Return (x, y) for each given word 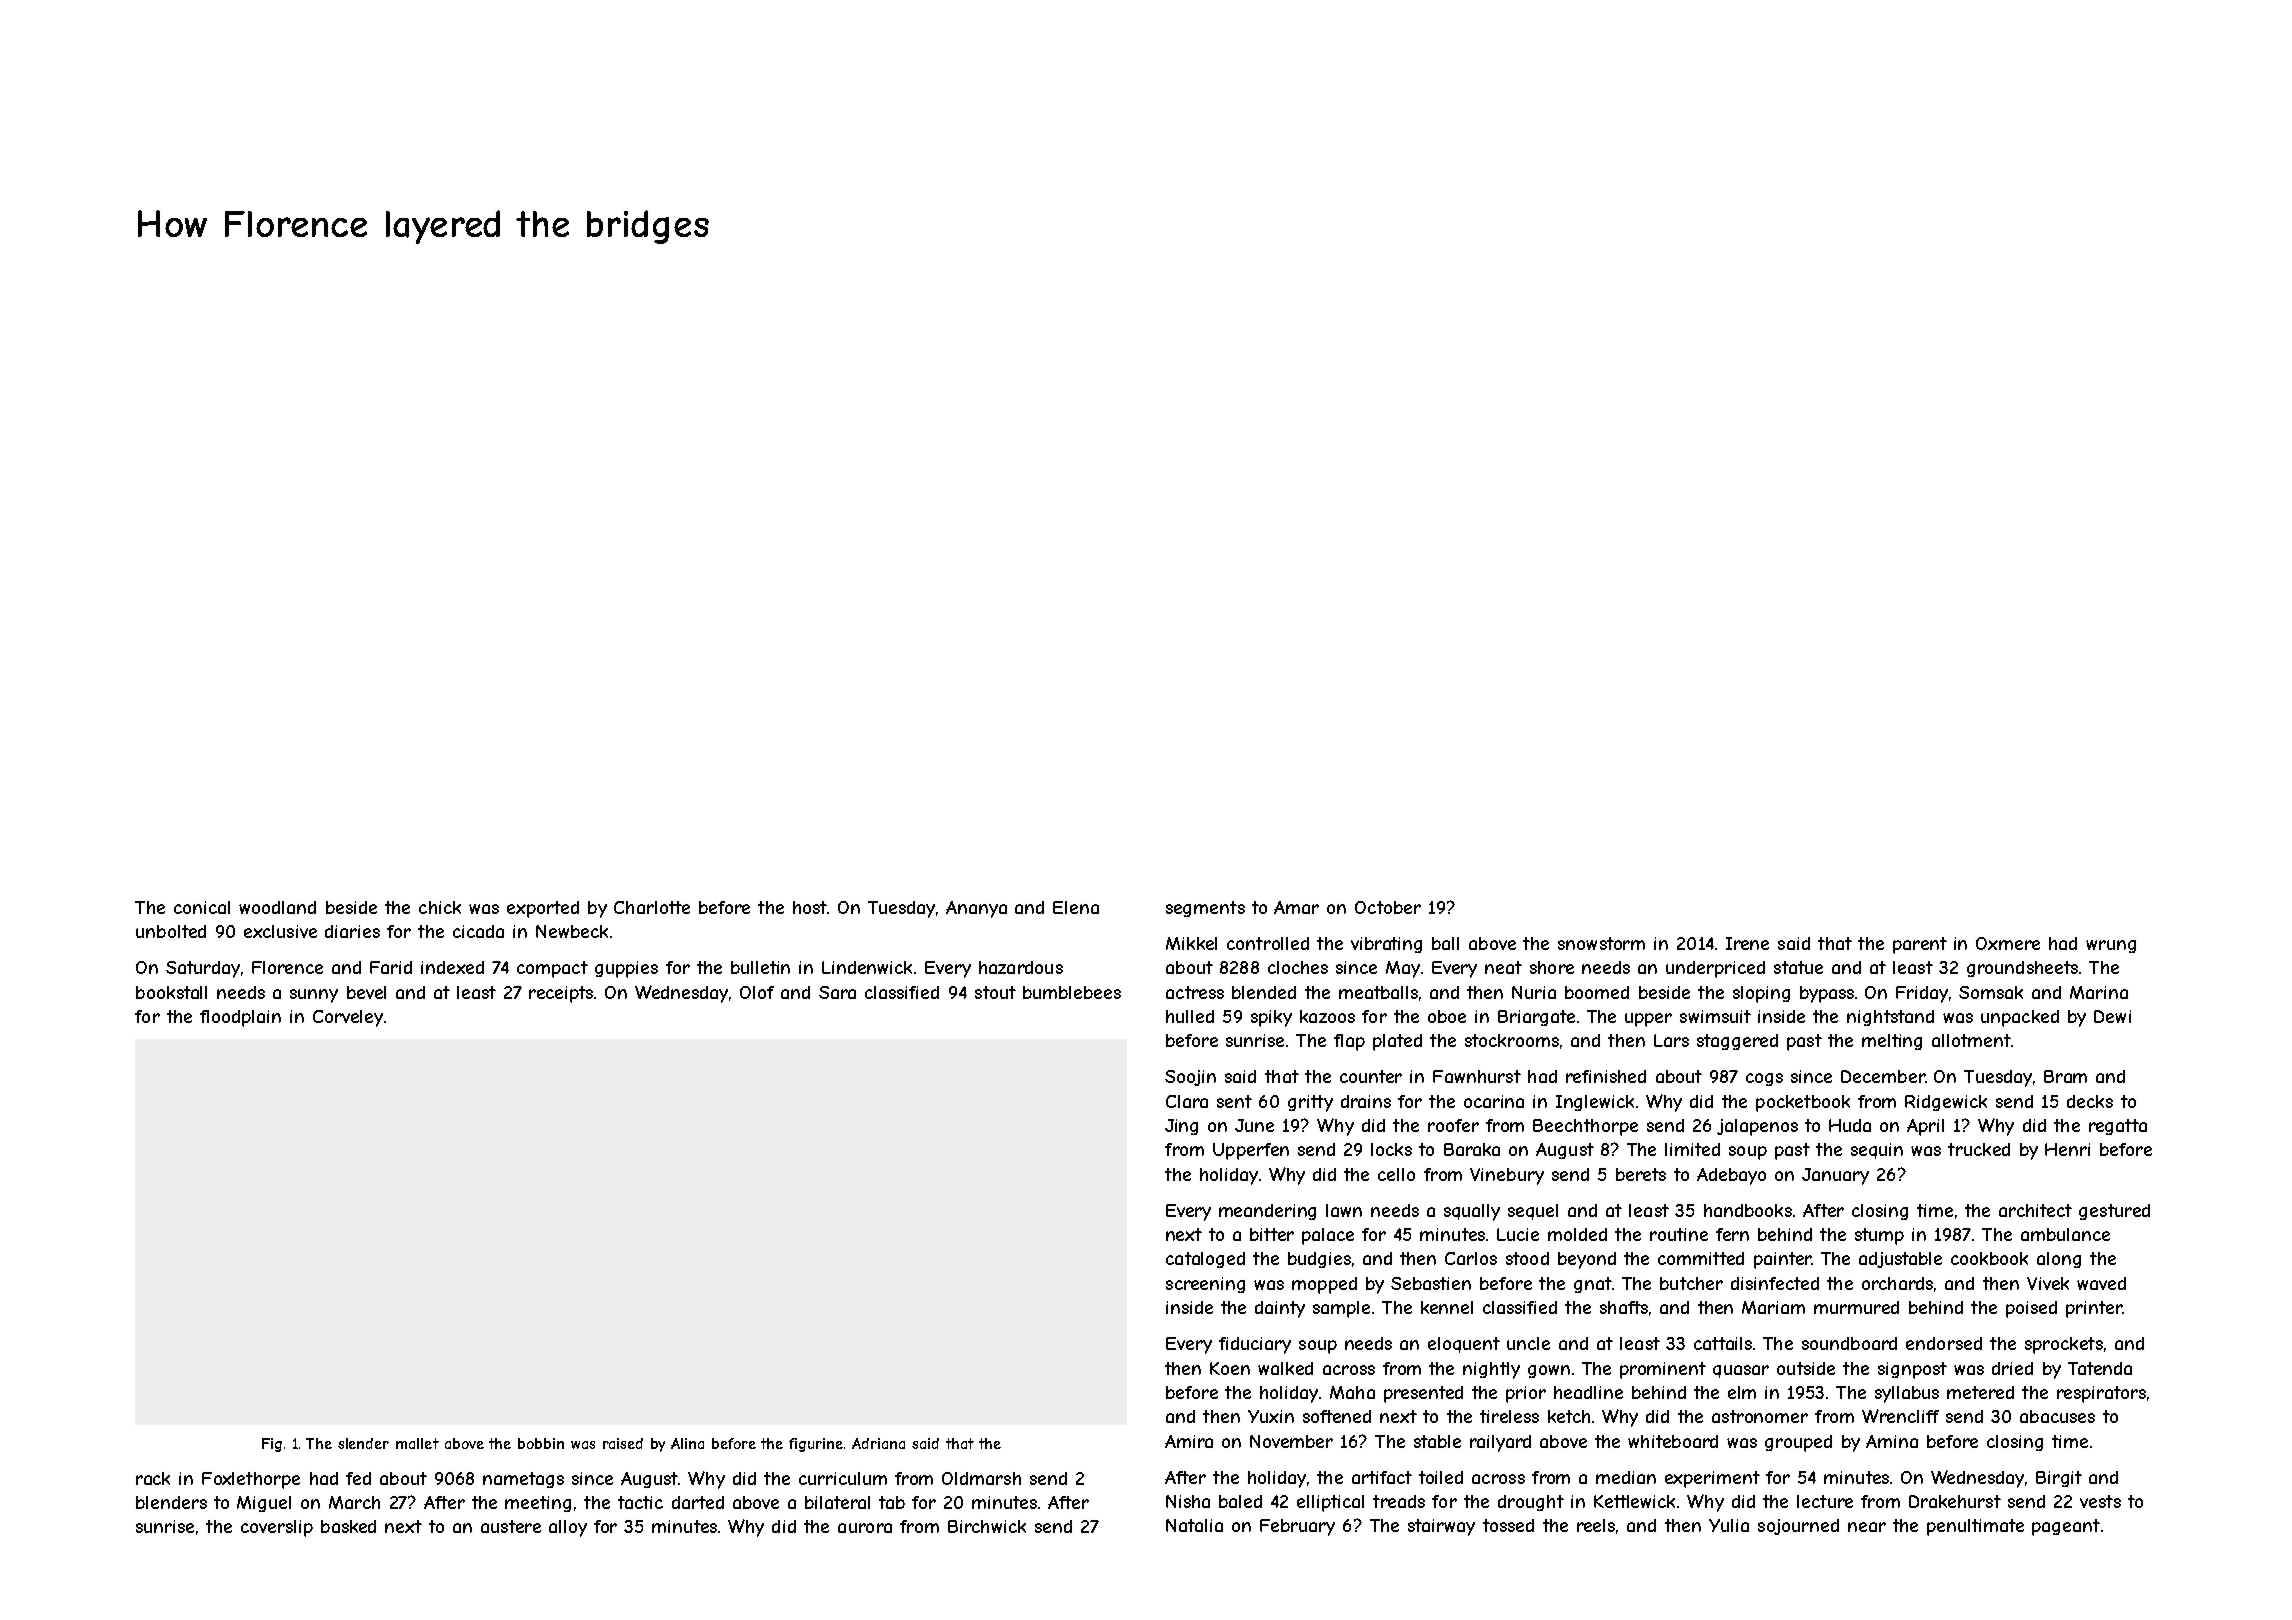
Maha (1352, 1392)
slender (363, 1443)
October (1388, 907)
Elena (1076, 907)
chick (440, 907)
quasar (1741, 1371)
